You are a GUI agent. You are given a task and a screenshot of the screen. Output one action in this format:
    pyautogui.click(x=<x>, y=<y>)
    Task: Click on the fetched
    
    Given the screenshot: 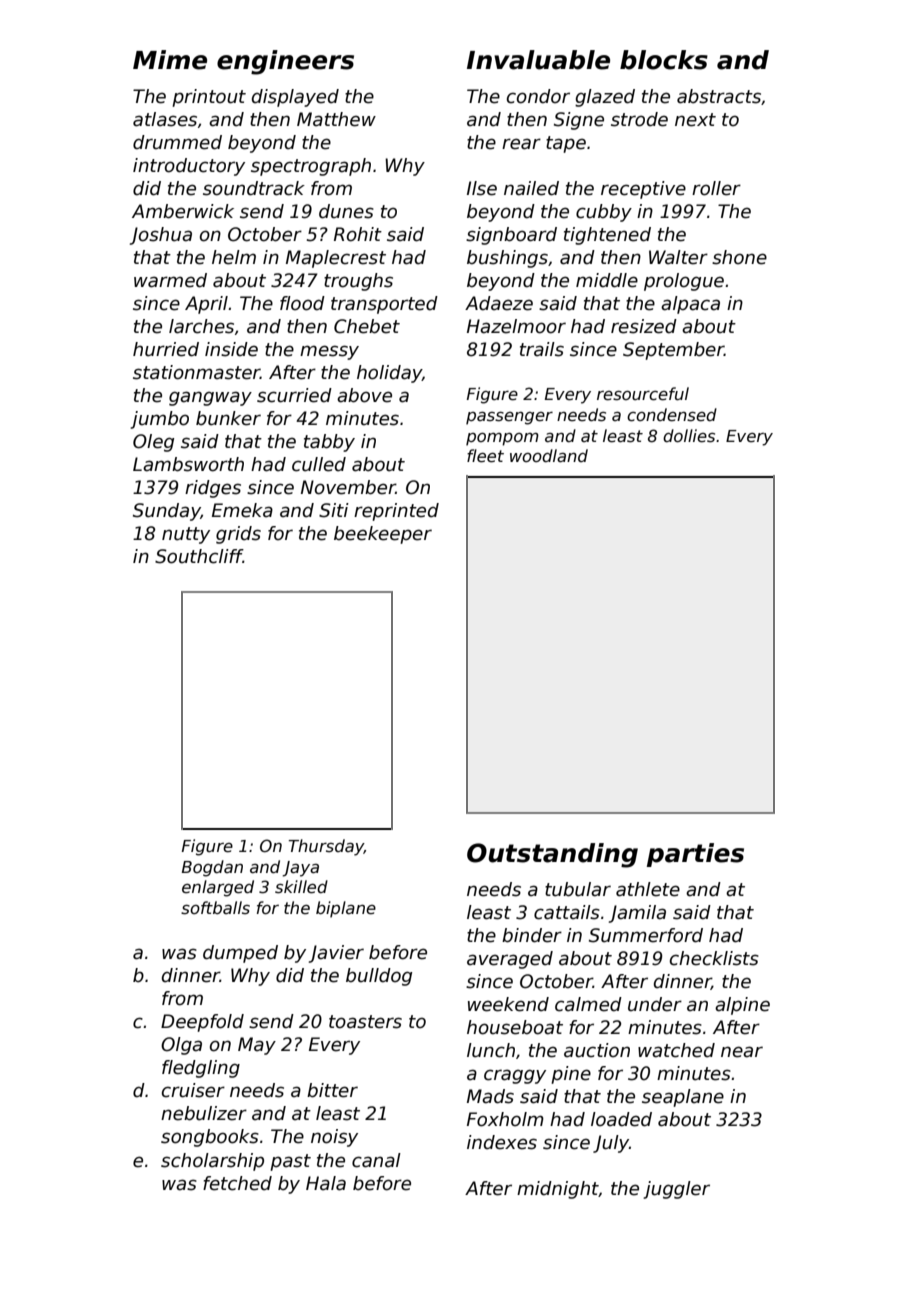 What is the action you would take?
    pyautogui.click(x=237, y=1183)
